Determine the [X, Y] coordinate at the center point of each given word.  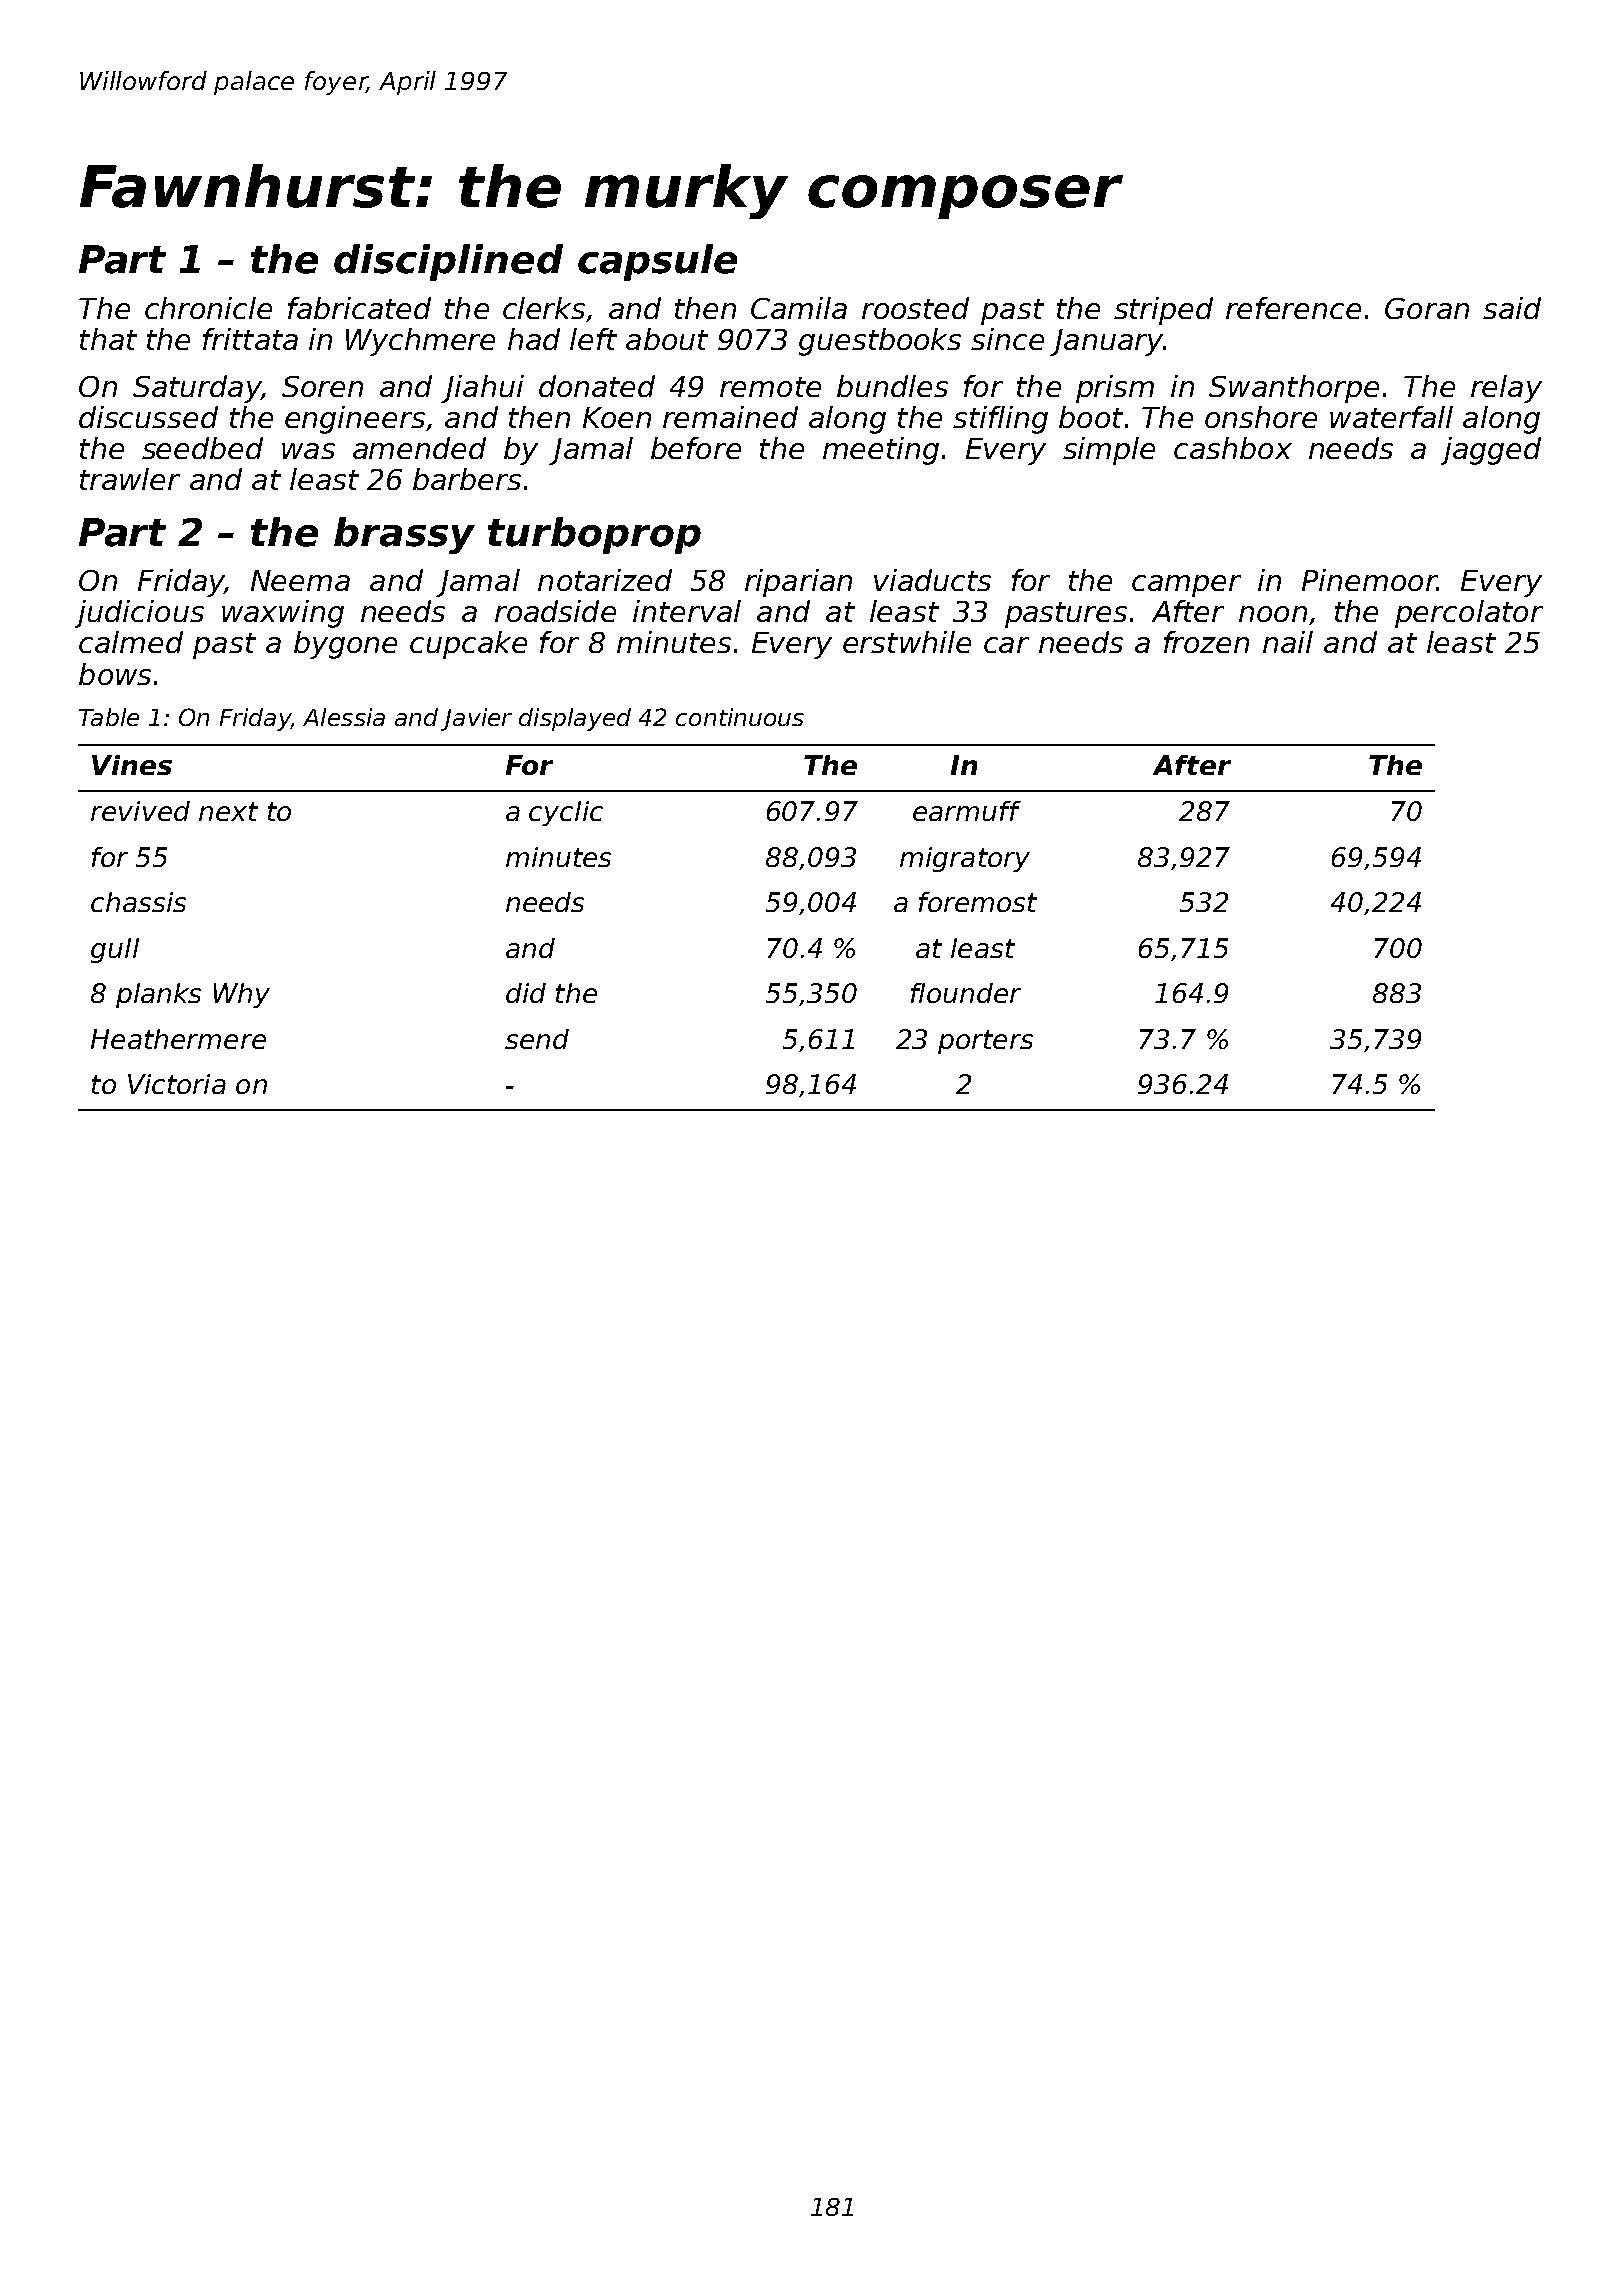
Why [242, 995]
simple [1109, 451]
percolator [1469, 614]
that [108, 339]
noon [1273, 614]
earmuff [967, 811]
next [228, 811]
